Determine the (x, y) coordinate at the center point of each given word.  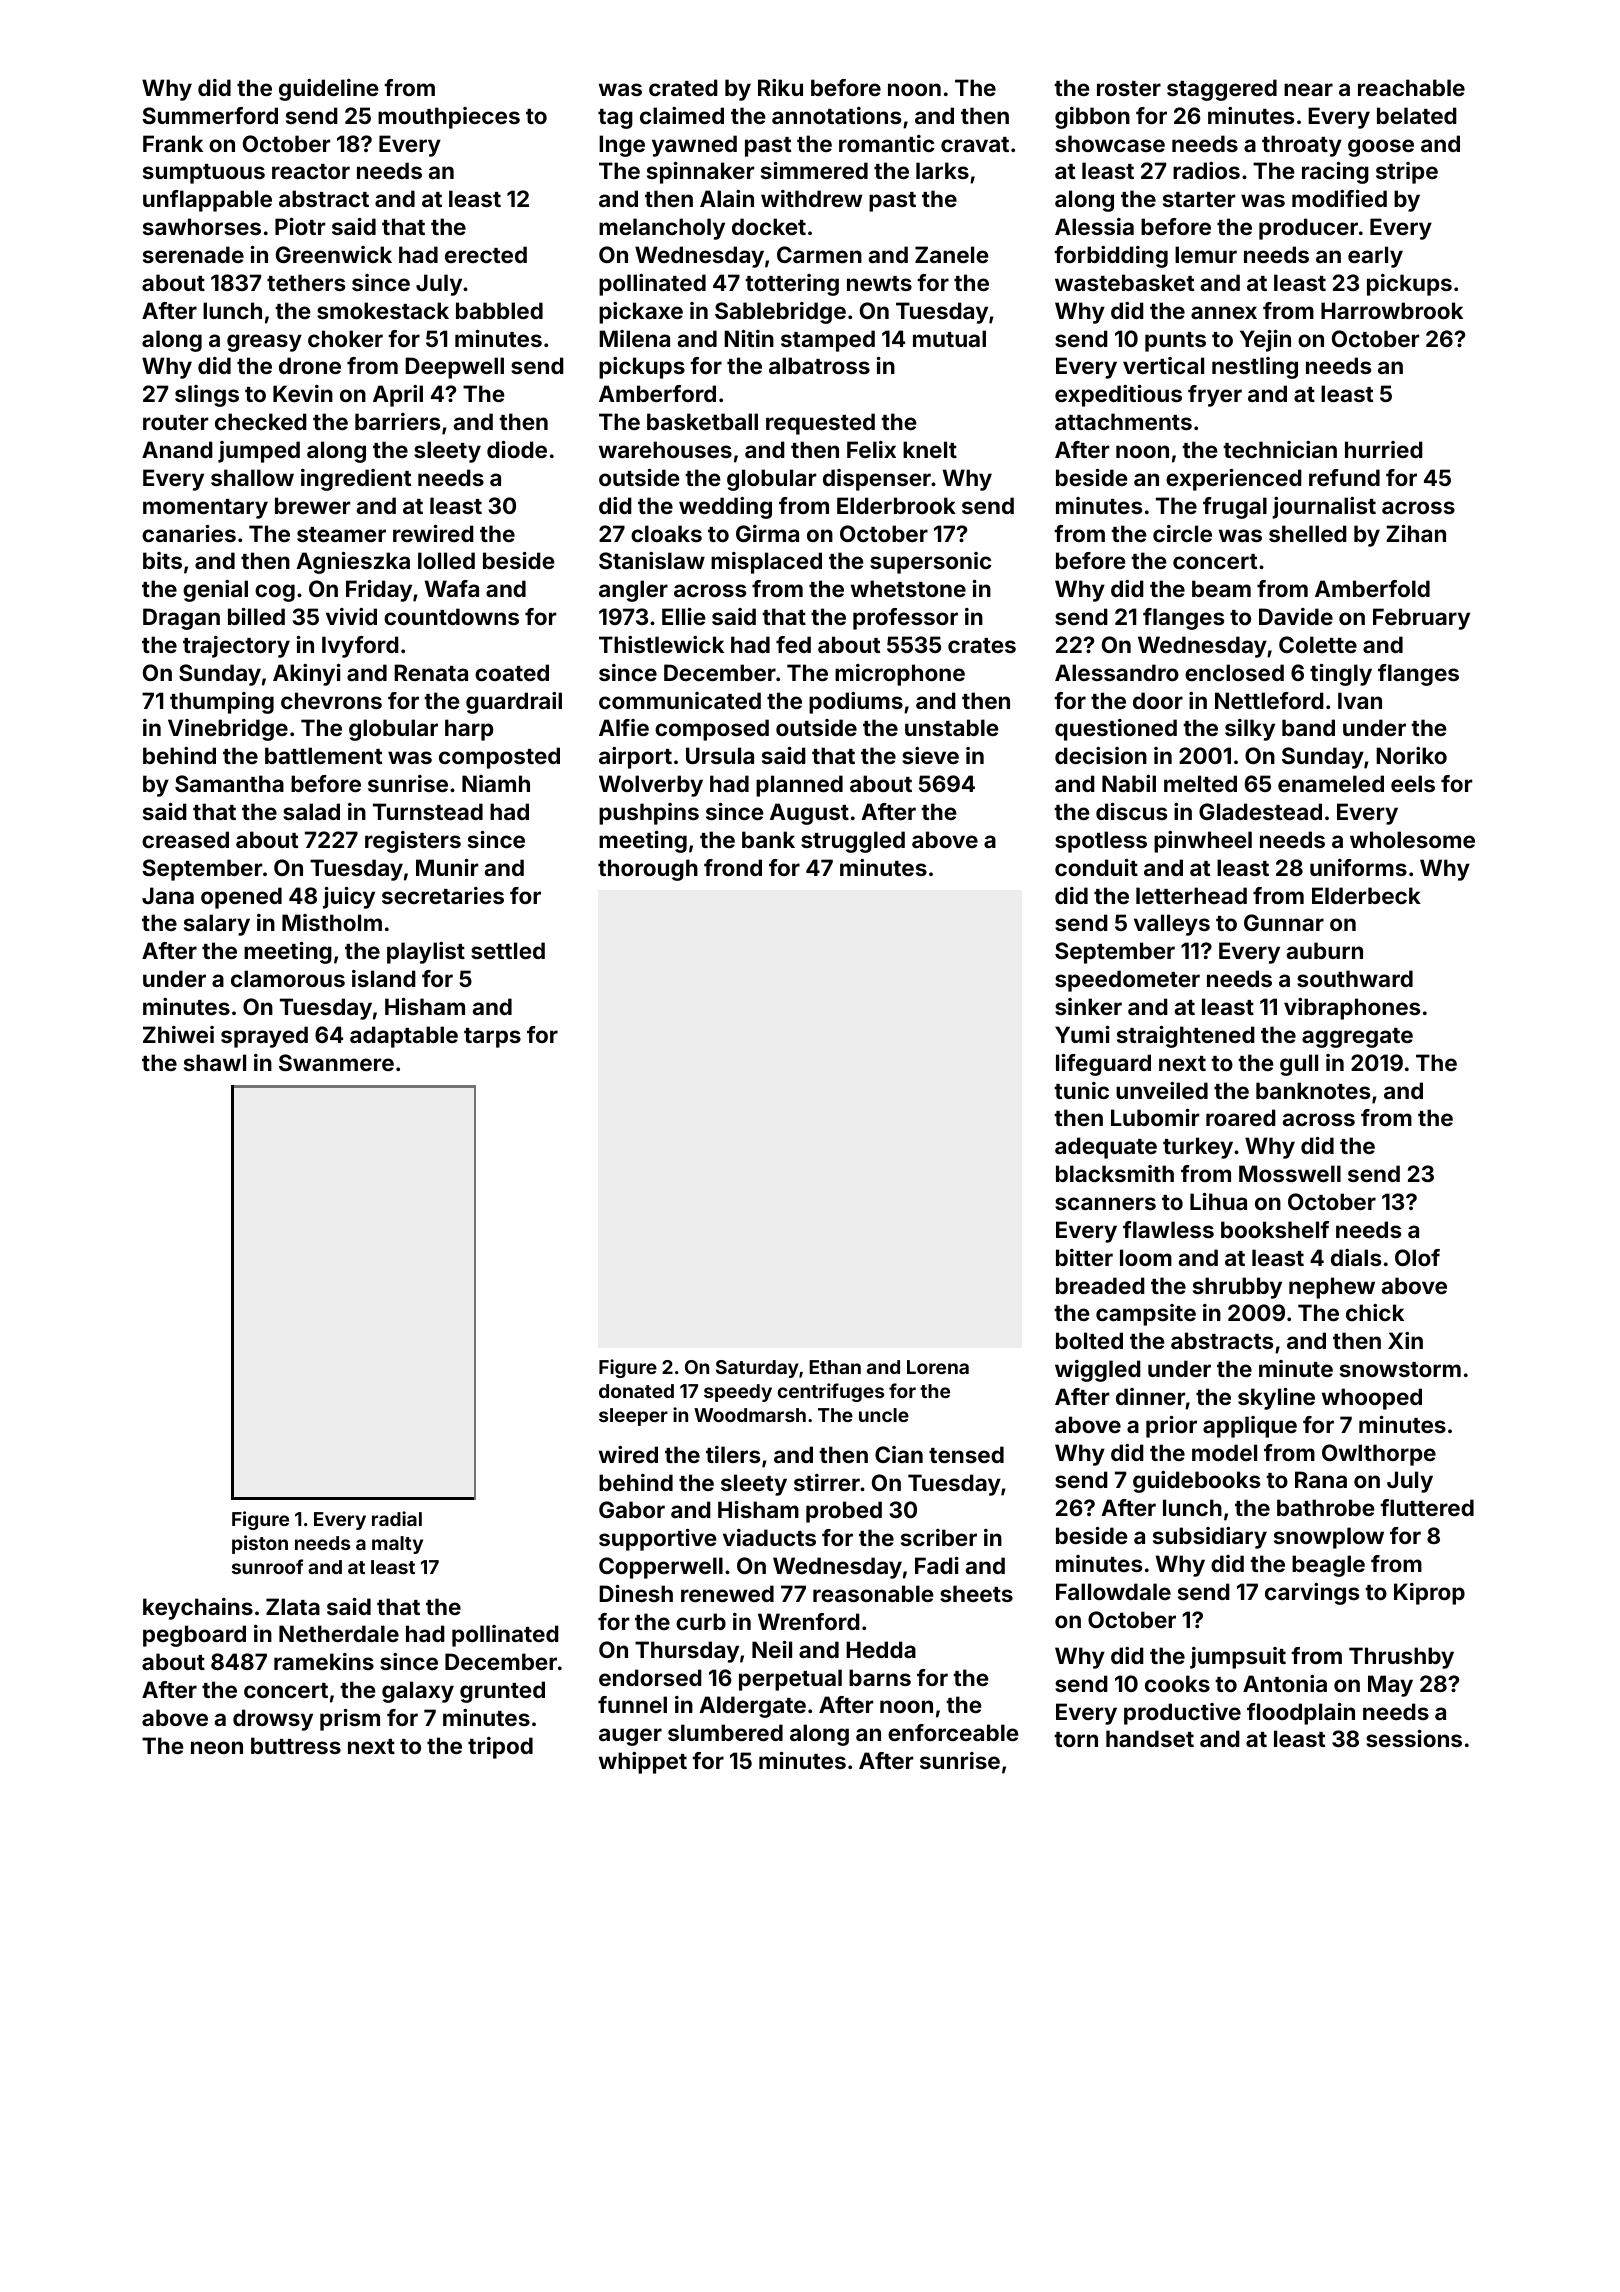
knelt (930, 449)
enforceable (953, 1732)
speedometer (1127, 981)
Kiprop (1429, 1594)
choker (345, 338)
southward (1355, 978)
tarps (492, 1038)
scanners (1105, 1203)
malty (397, 1545)
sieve (930, 755)
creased (185, 839)
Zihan (1416, 533)
